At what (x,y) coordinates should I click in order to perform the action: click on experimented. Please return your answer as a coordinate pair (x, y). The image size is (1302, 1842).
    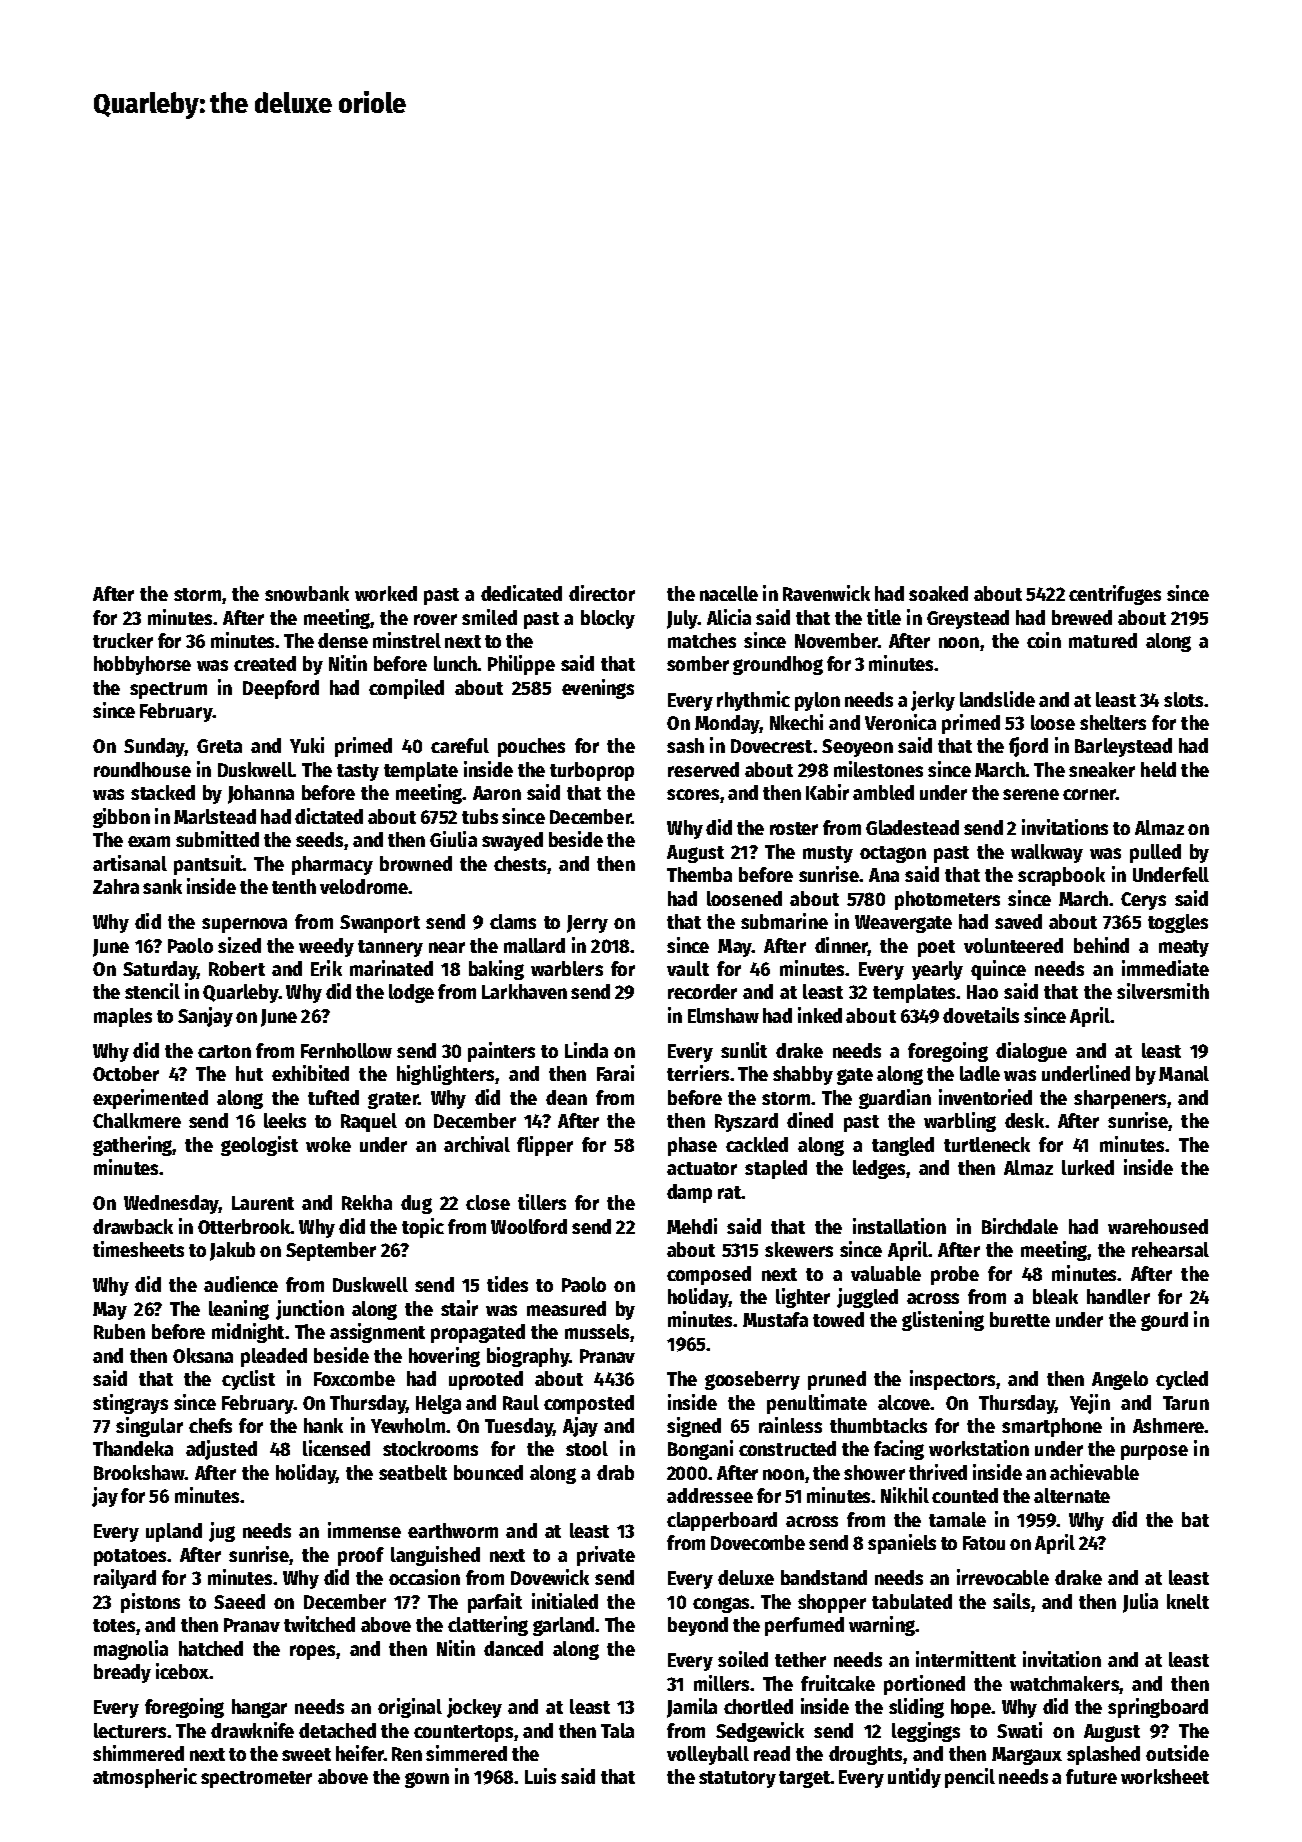
    Looking at the image, I should click on (150, 1099).
